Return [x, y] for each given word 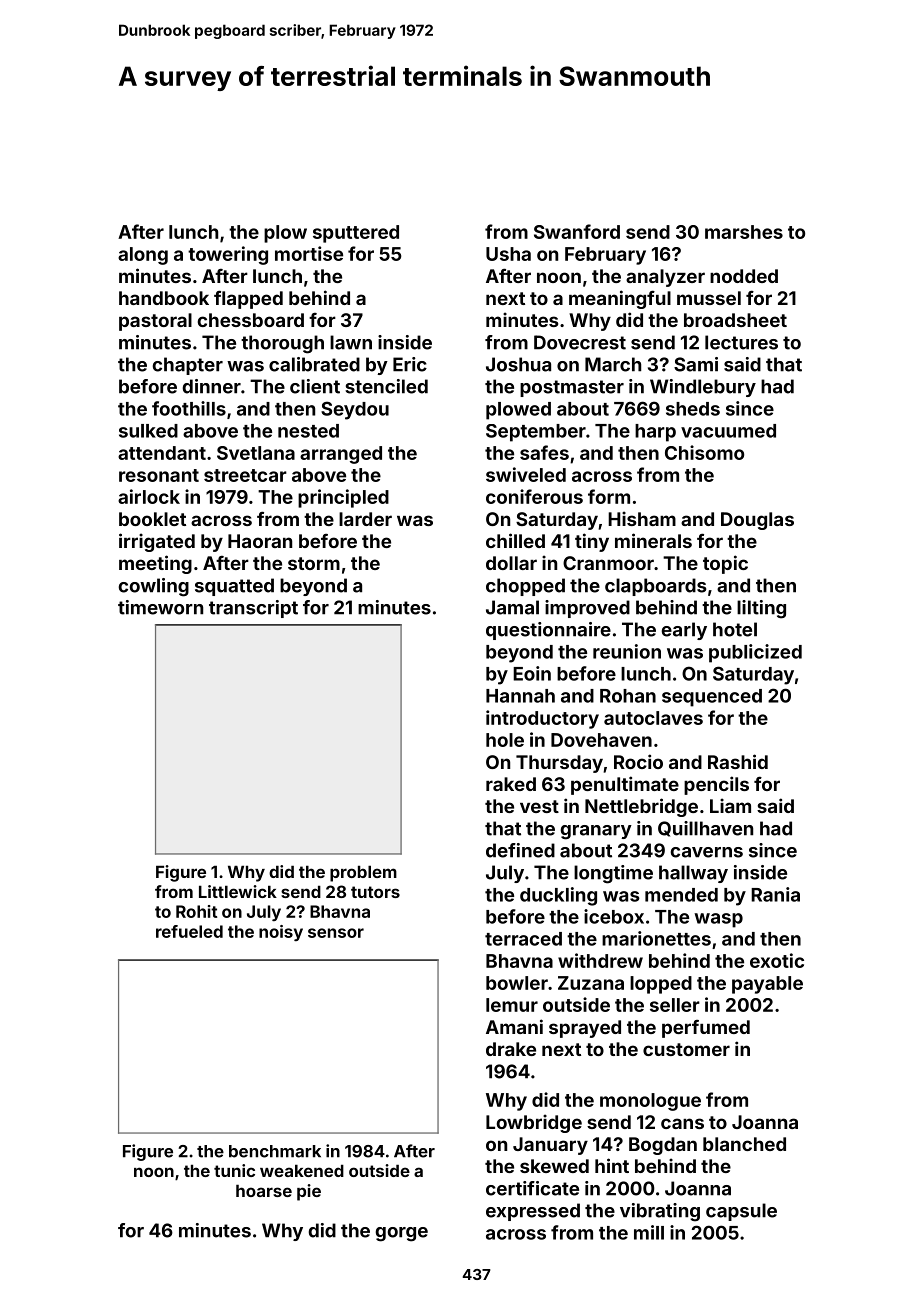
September [536, 433]
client [315, 386]
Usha [508, 254]
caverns [706, 852]
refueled [189, 931]
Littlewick [238, 891]
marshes [744, 232]
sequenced [712, 698]
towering [228, 255]
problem [363, 873]
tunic [234, 1170]
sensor [336, 933]
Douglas [757, 521]
